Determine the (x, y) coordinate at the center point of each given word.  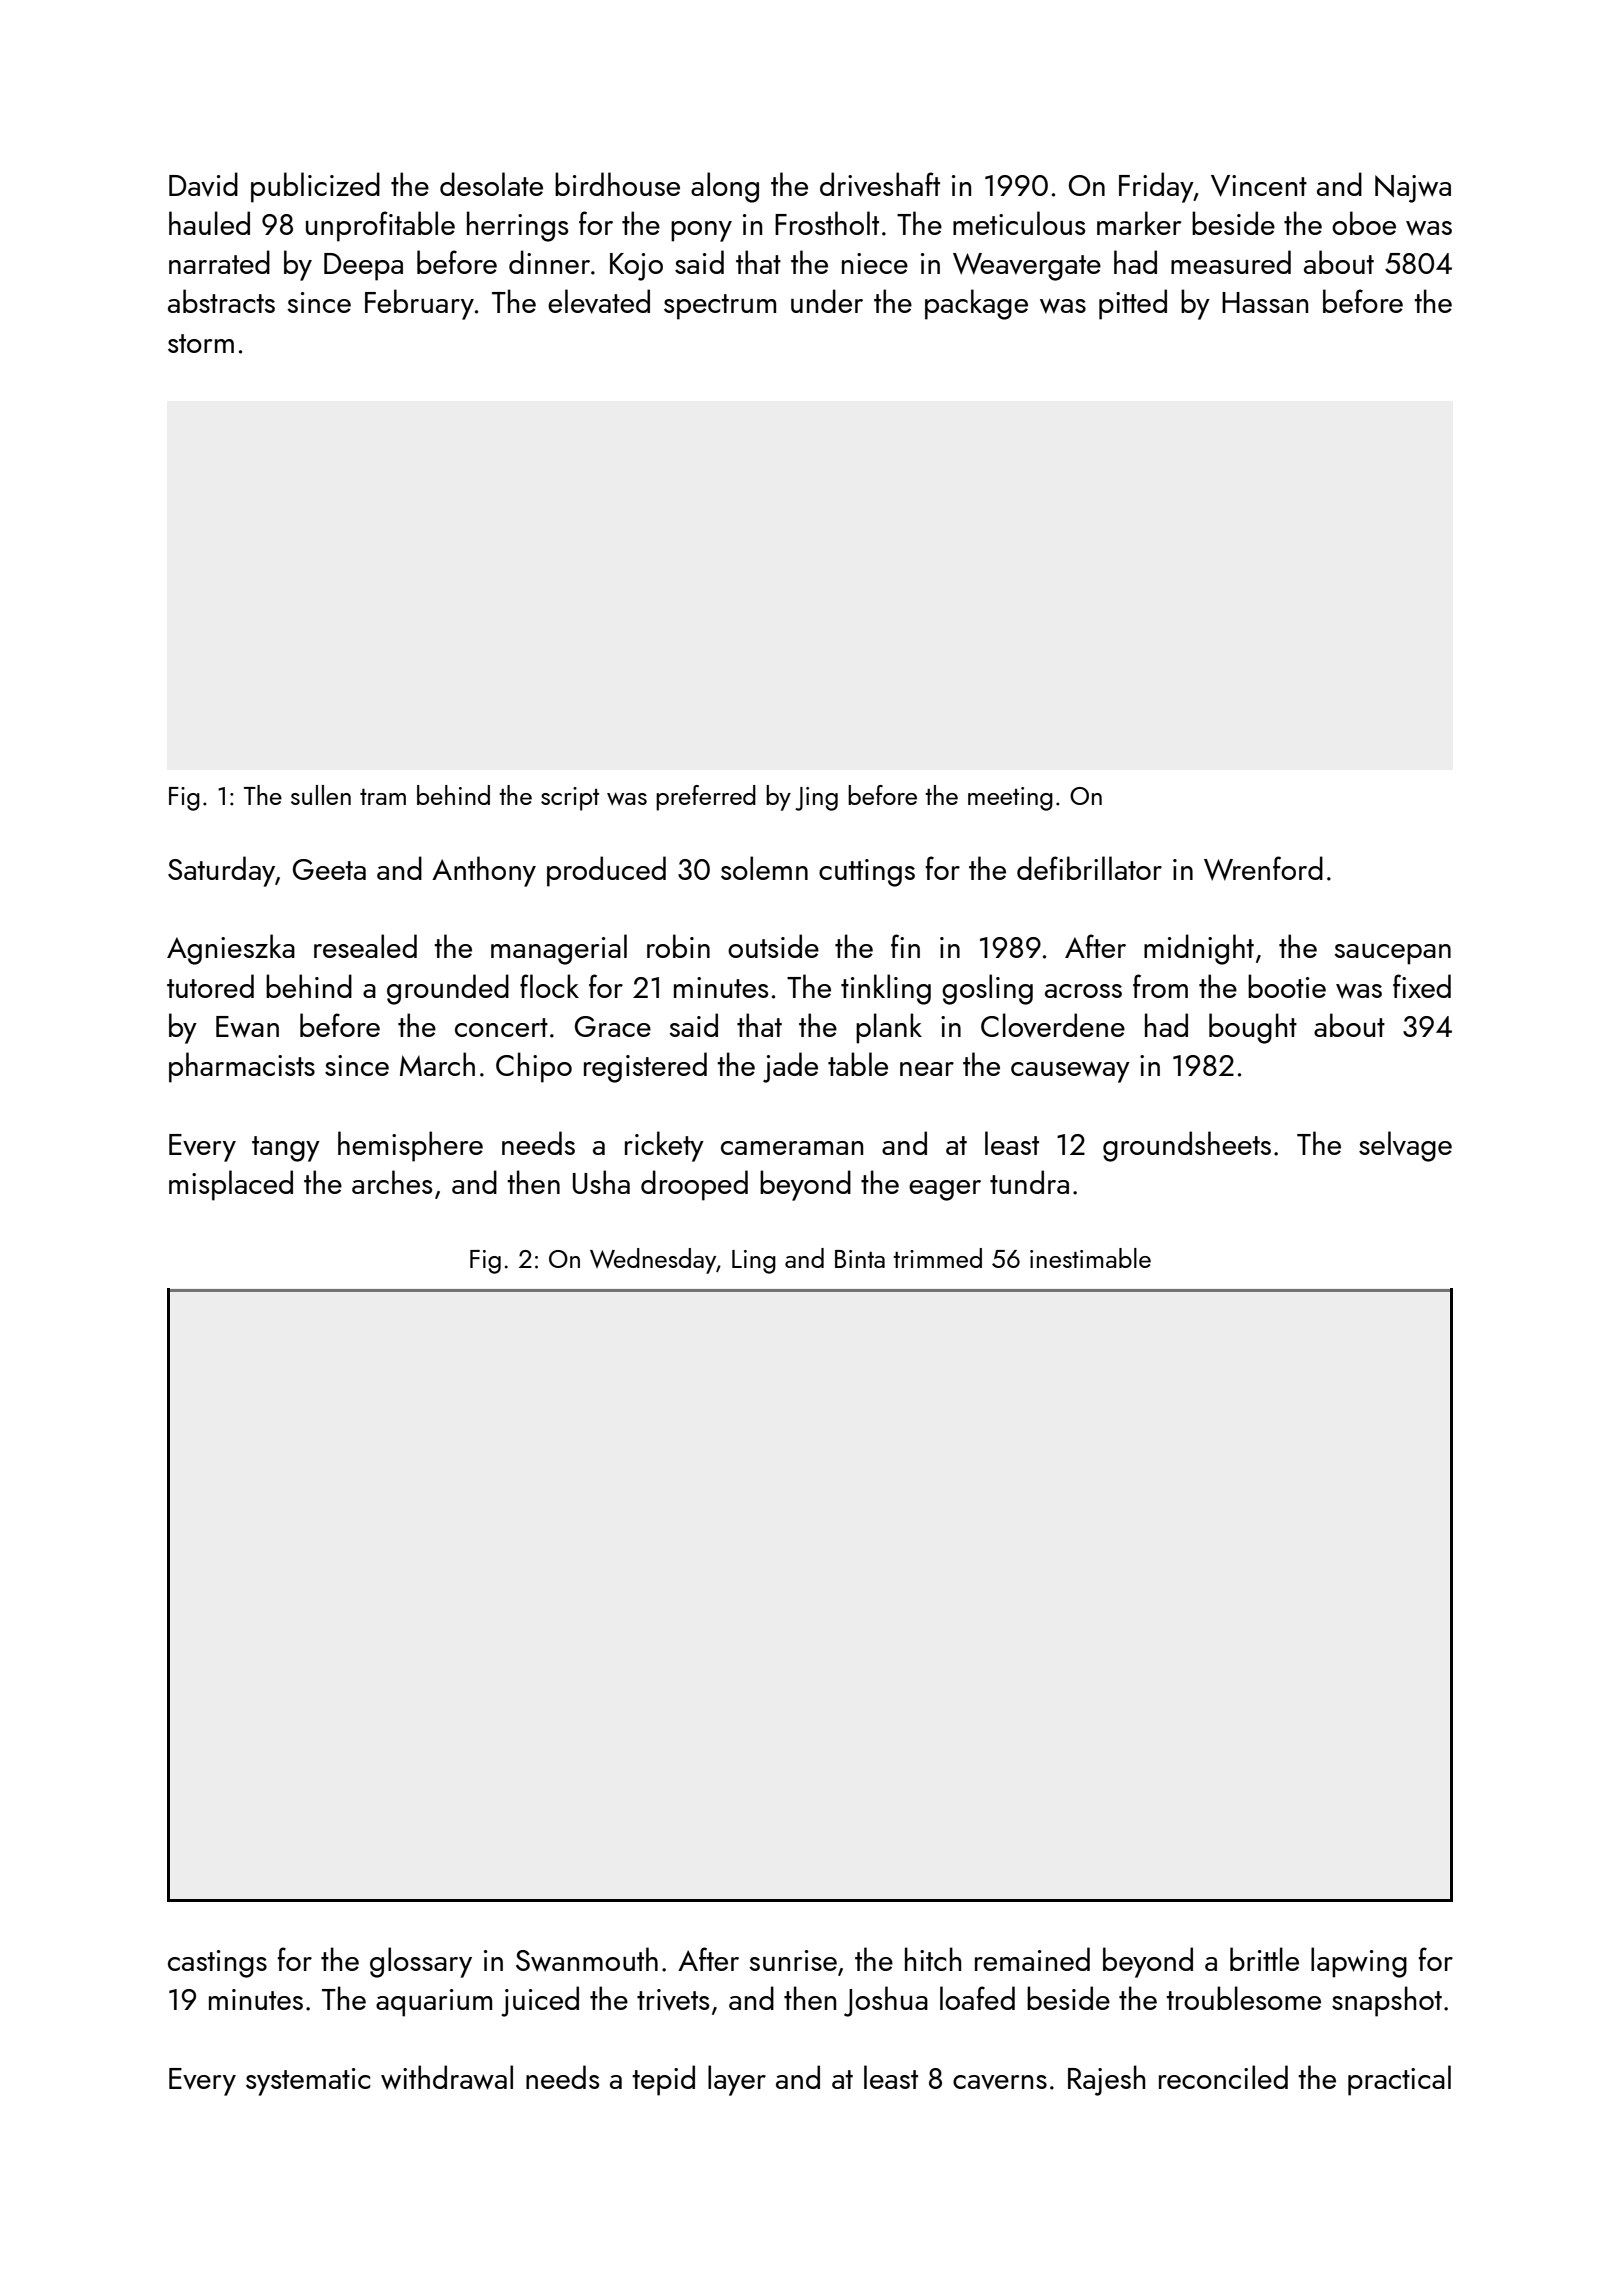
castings (217, 1964)
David (203, 184)
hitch (933, 1959)
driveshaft (880, 184)
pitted (1133, 304)
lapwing (1359, 1962)
